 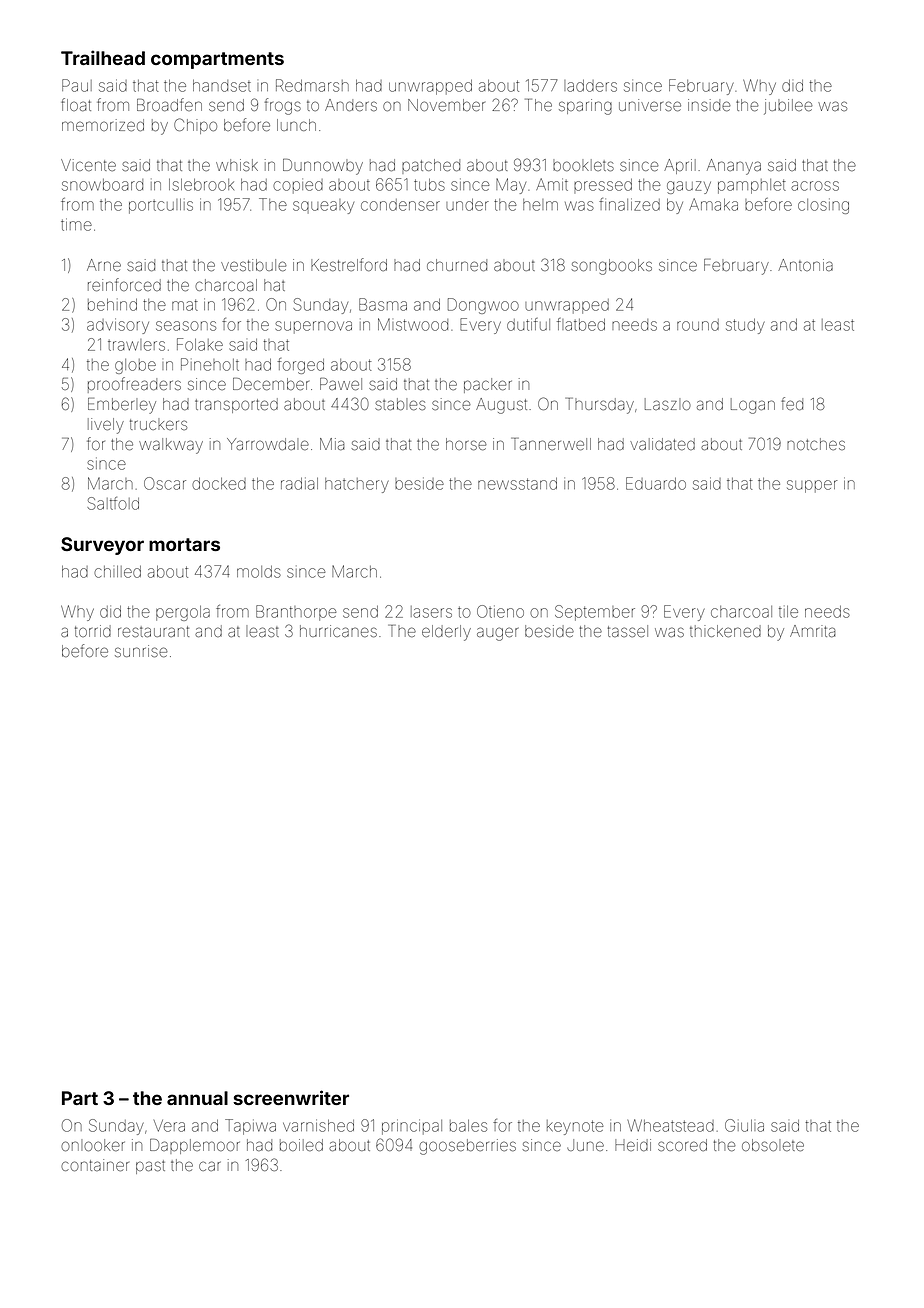 What do you see at coordinates (575, 1127) in the image?
I see `keynote` at bounding box center [575, 1127].
